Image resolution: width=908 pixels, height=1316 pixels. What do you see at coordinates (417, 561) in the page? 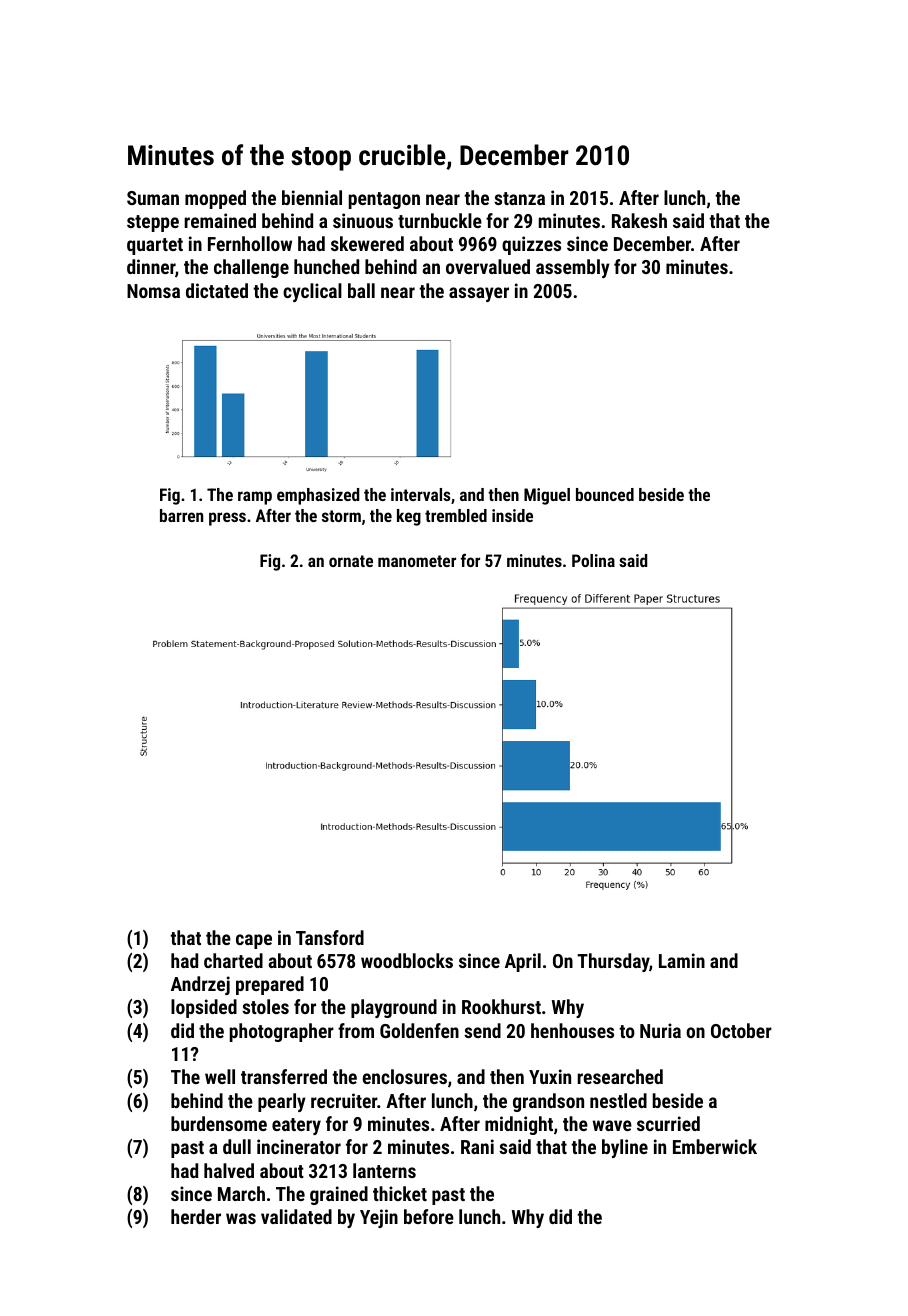
I see `manometer` at bounding box center [417, 561].
